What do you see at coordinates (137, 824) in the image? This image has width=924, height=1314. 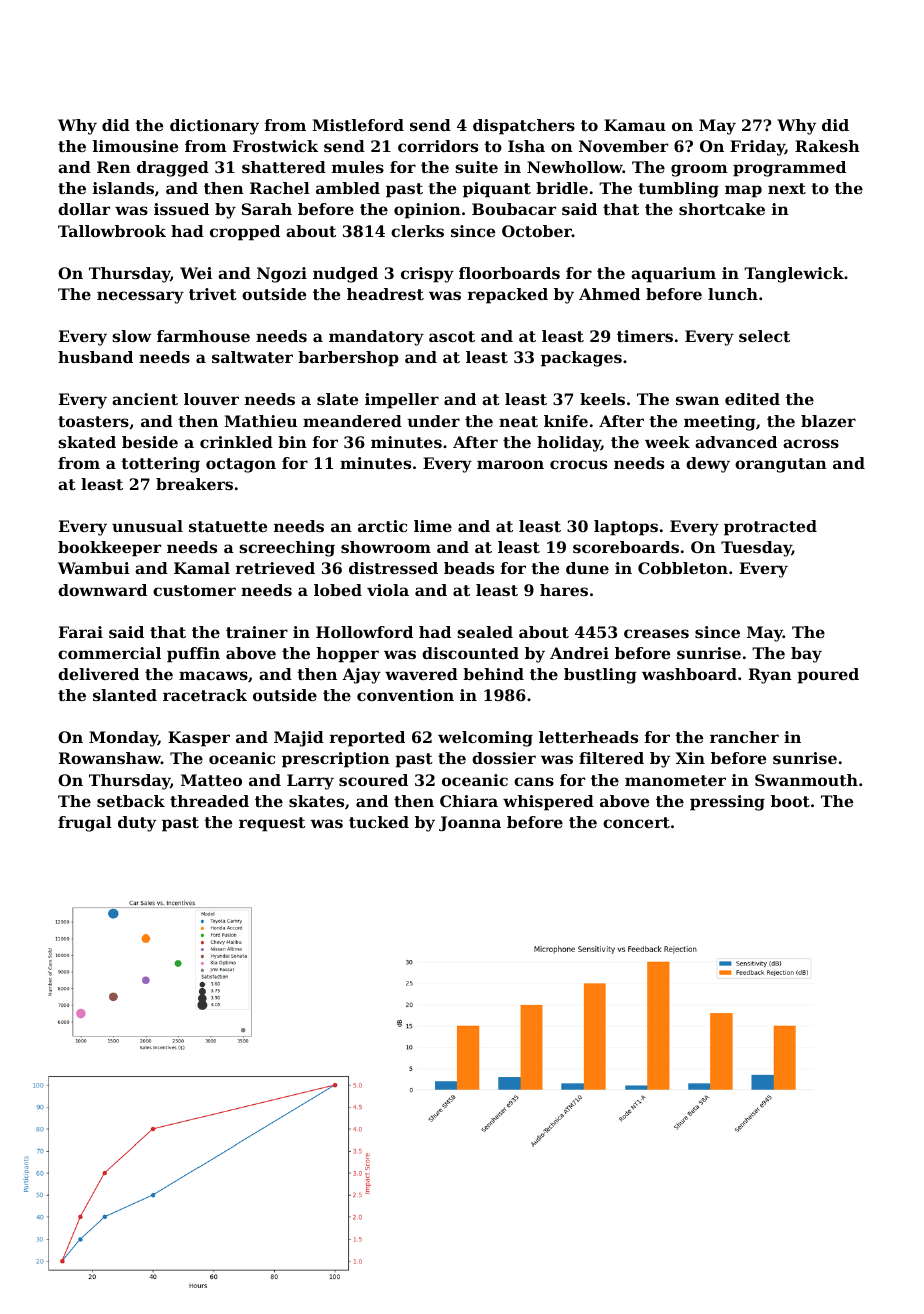 I see `duty` at bounding box center [137, 824].
